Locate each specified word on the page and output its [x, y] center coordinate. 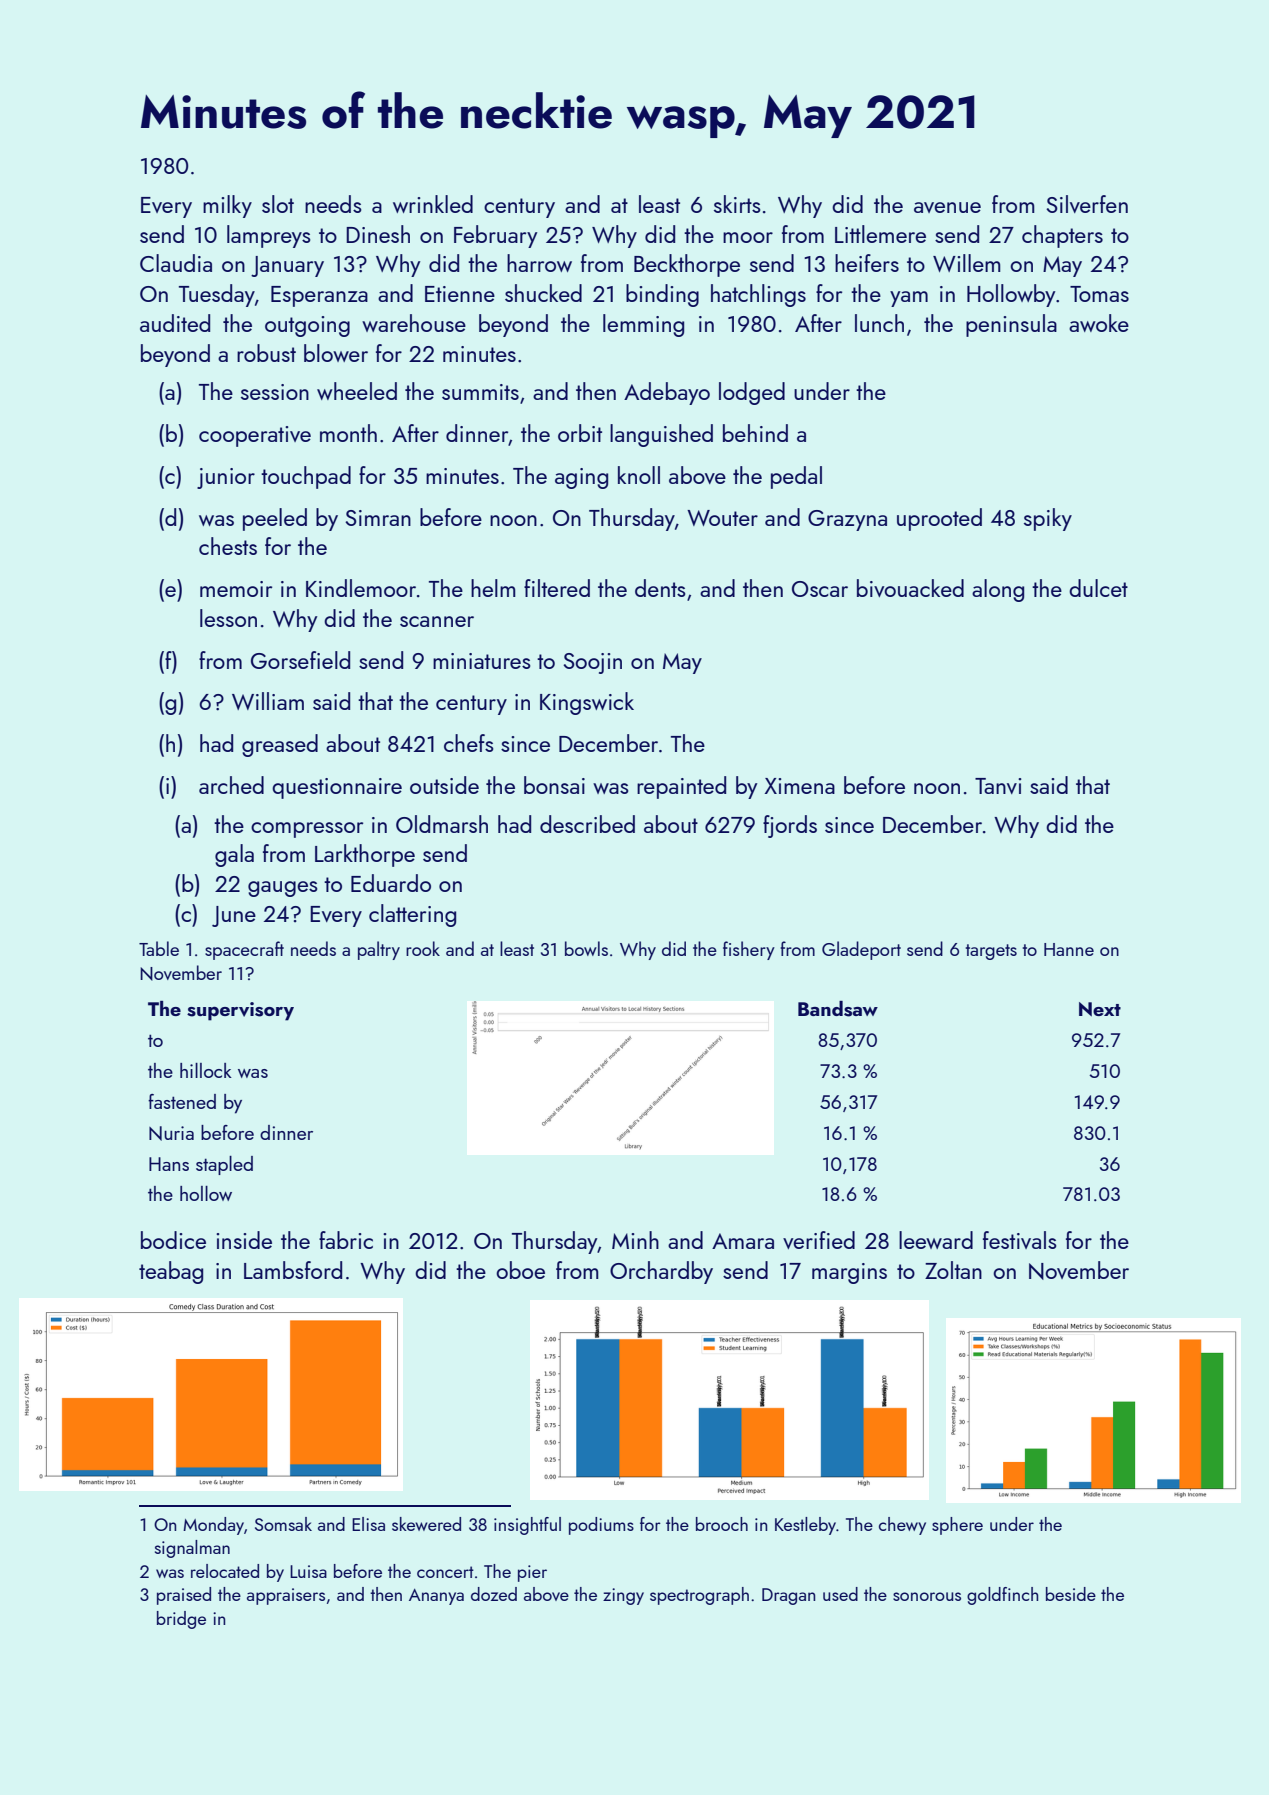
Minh [635, 1240]
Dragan [788, 1596]
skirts [737, 204]
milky [227, 206]
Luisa [308, 1571]
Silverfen [1087, 204]
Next [1100, 1009]
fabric [346, 1240]
